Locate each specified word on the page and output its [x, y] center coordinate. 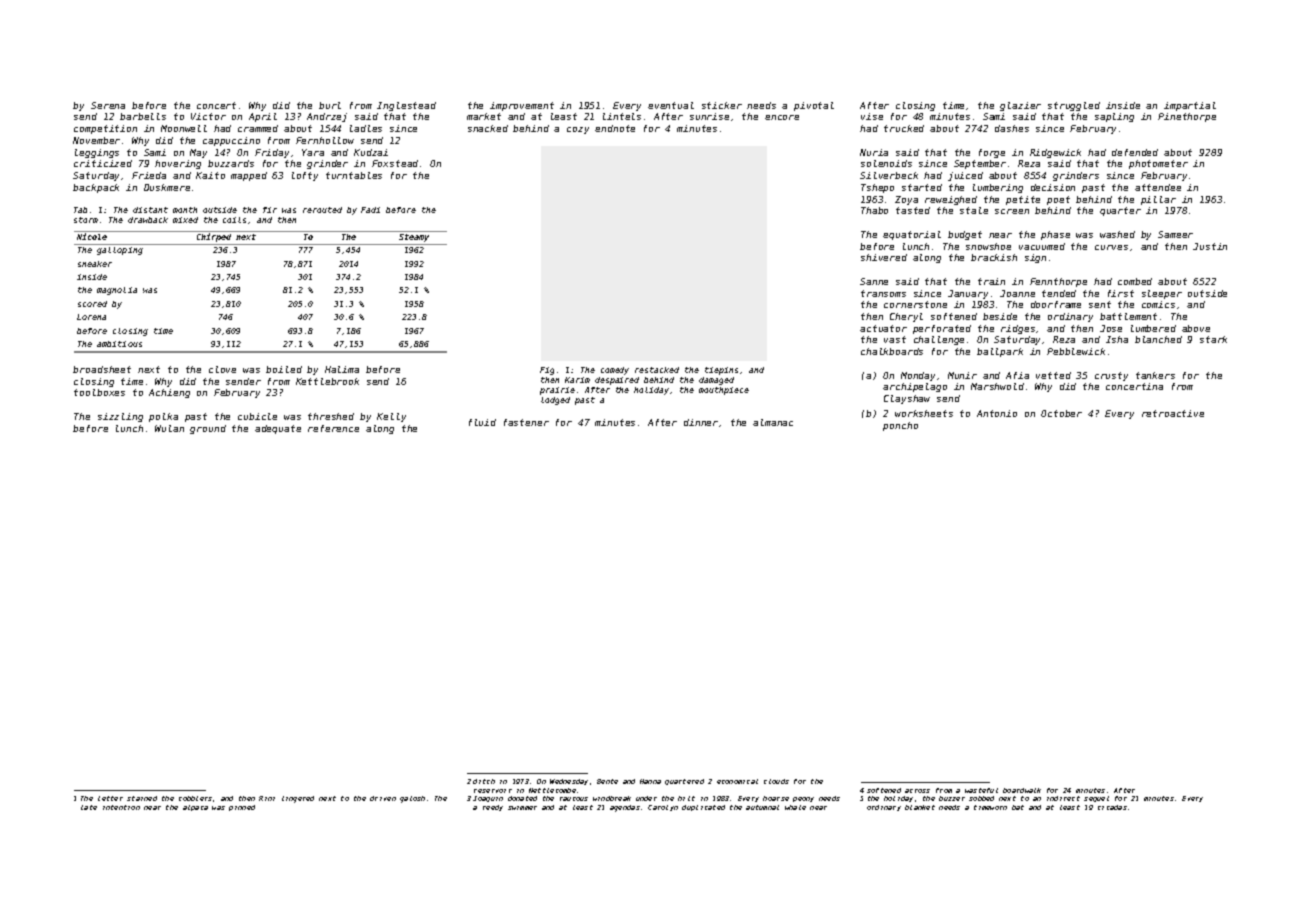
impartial [1190, 106]
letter [110, 798]
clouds [776, 781]
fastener [526, 422]
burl [330, 105]
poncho [900, 426]
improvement [522, 106]
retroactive [1173, 413]
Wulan [169, 428]
